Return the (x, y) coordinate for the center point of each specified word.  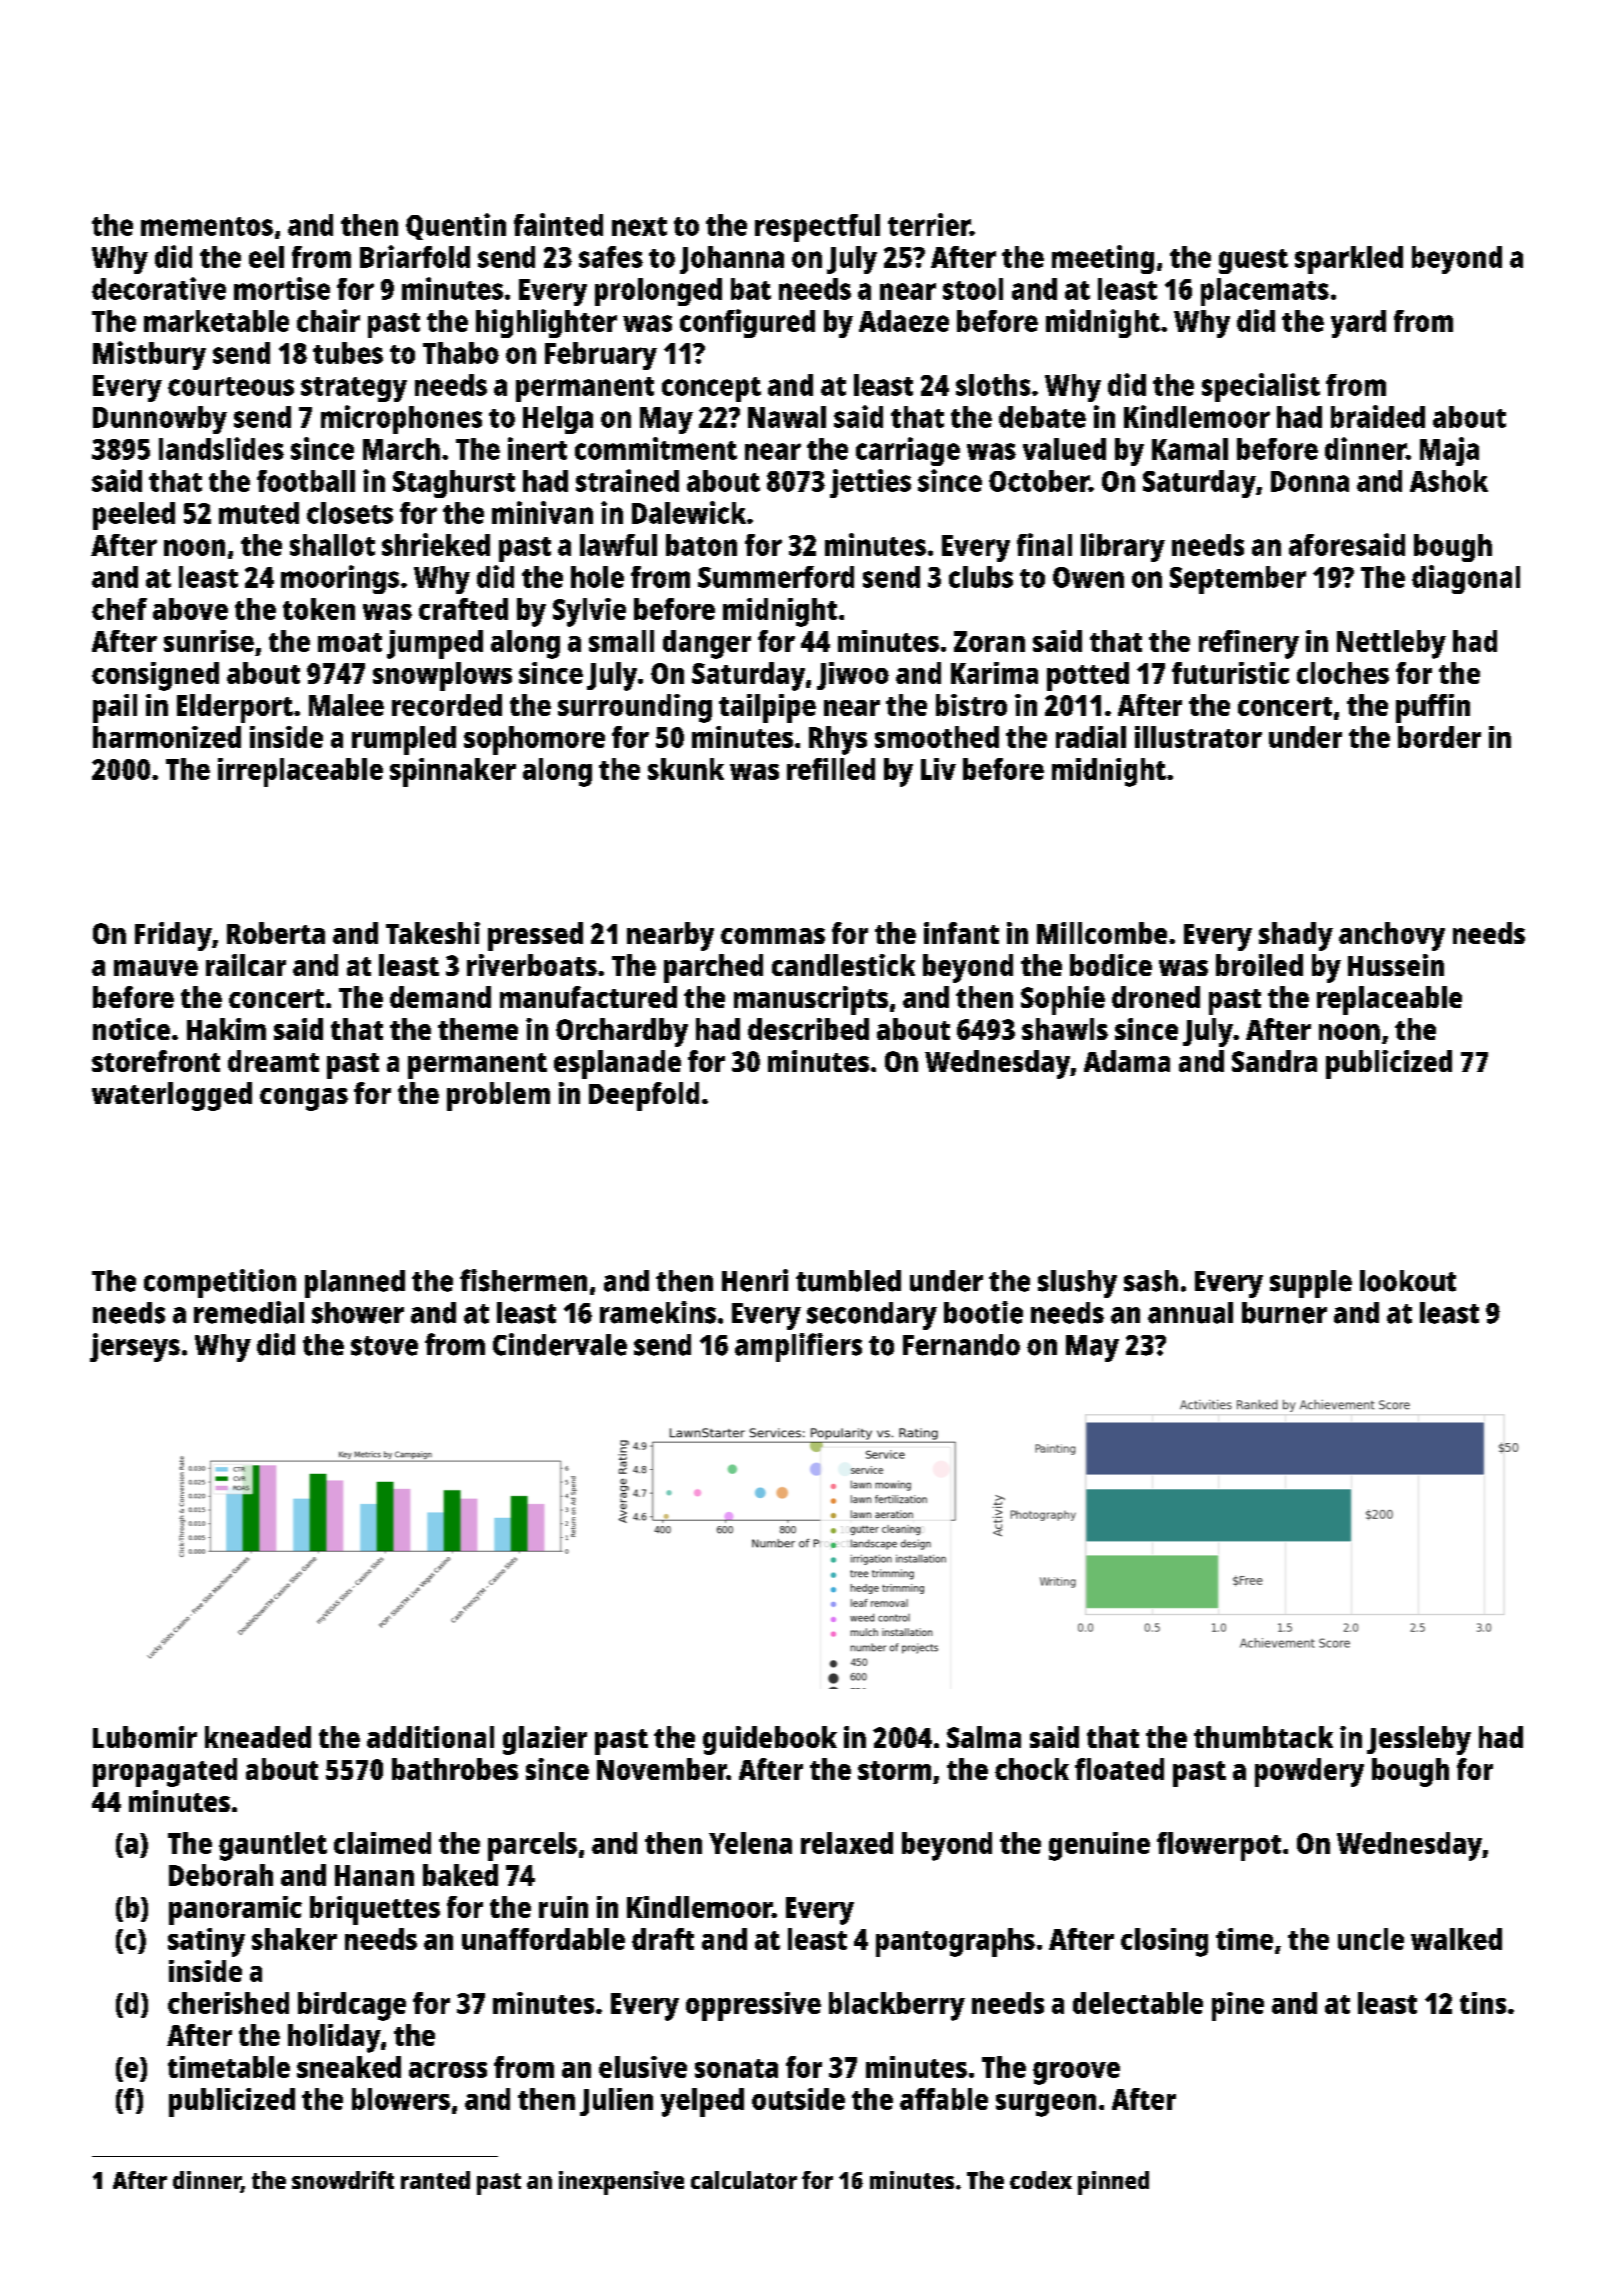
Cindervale (560, 1344)
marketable (216, 321)
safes (611, 257)
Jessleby (1419, 1740)
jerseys (135, 1347)
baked (460, 1875)
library (1123, 547)
